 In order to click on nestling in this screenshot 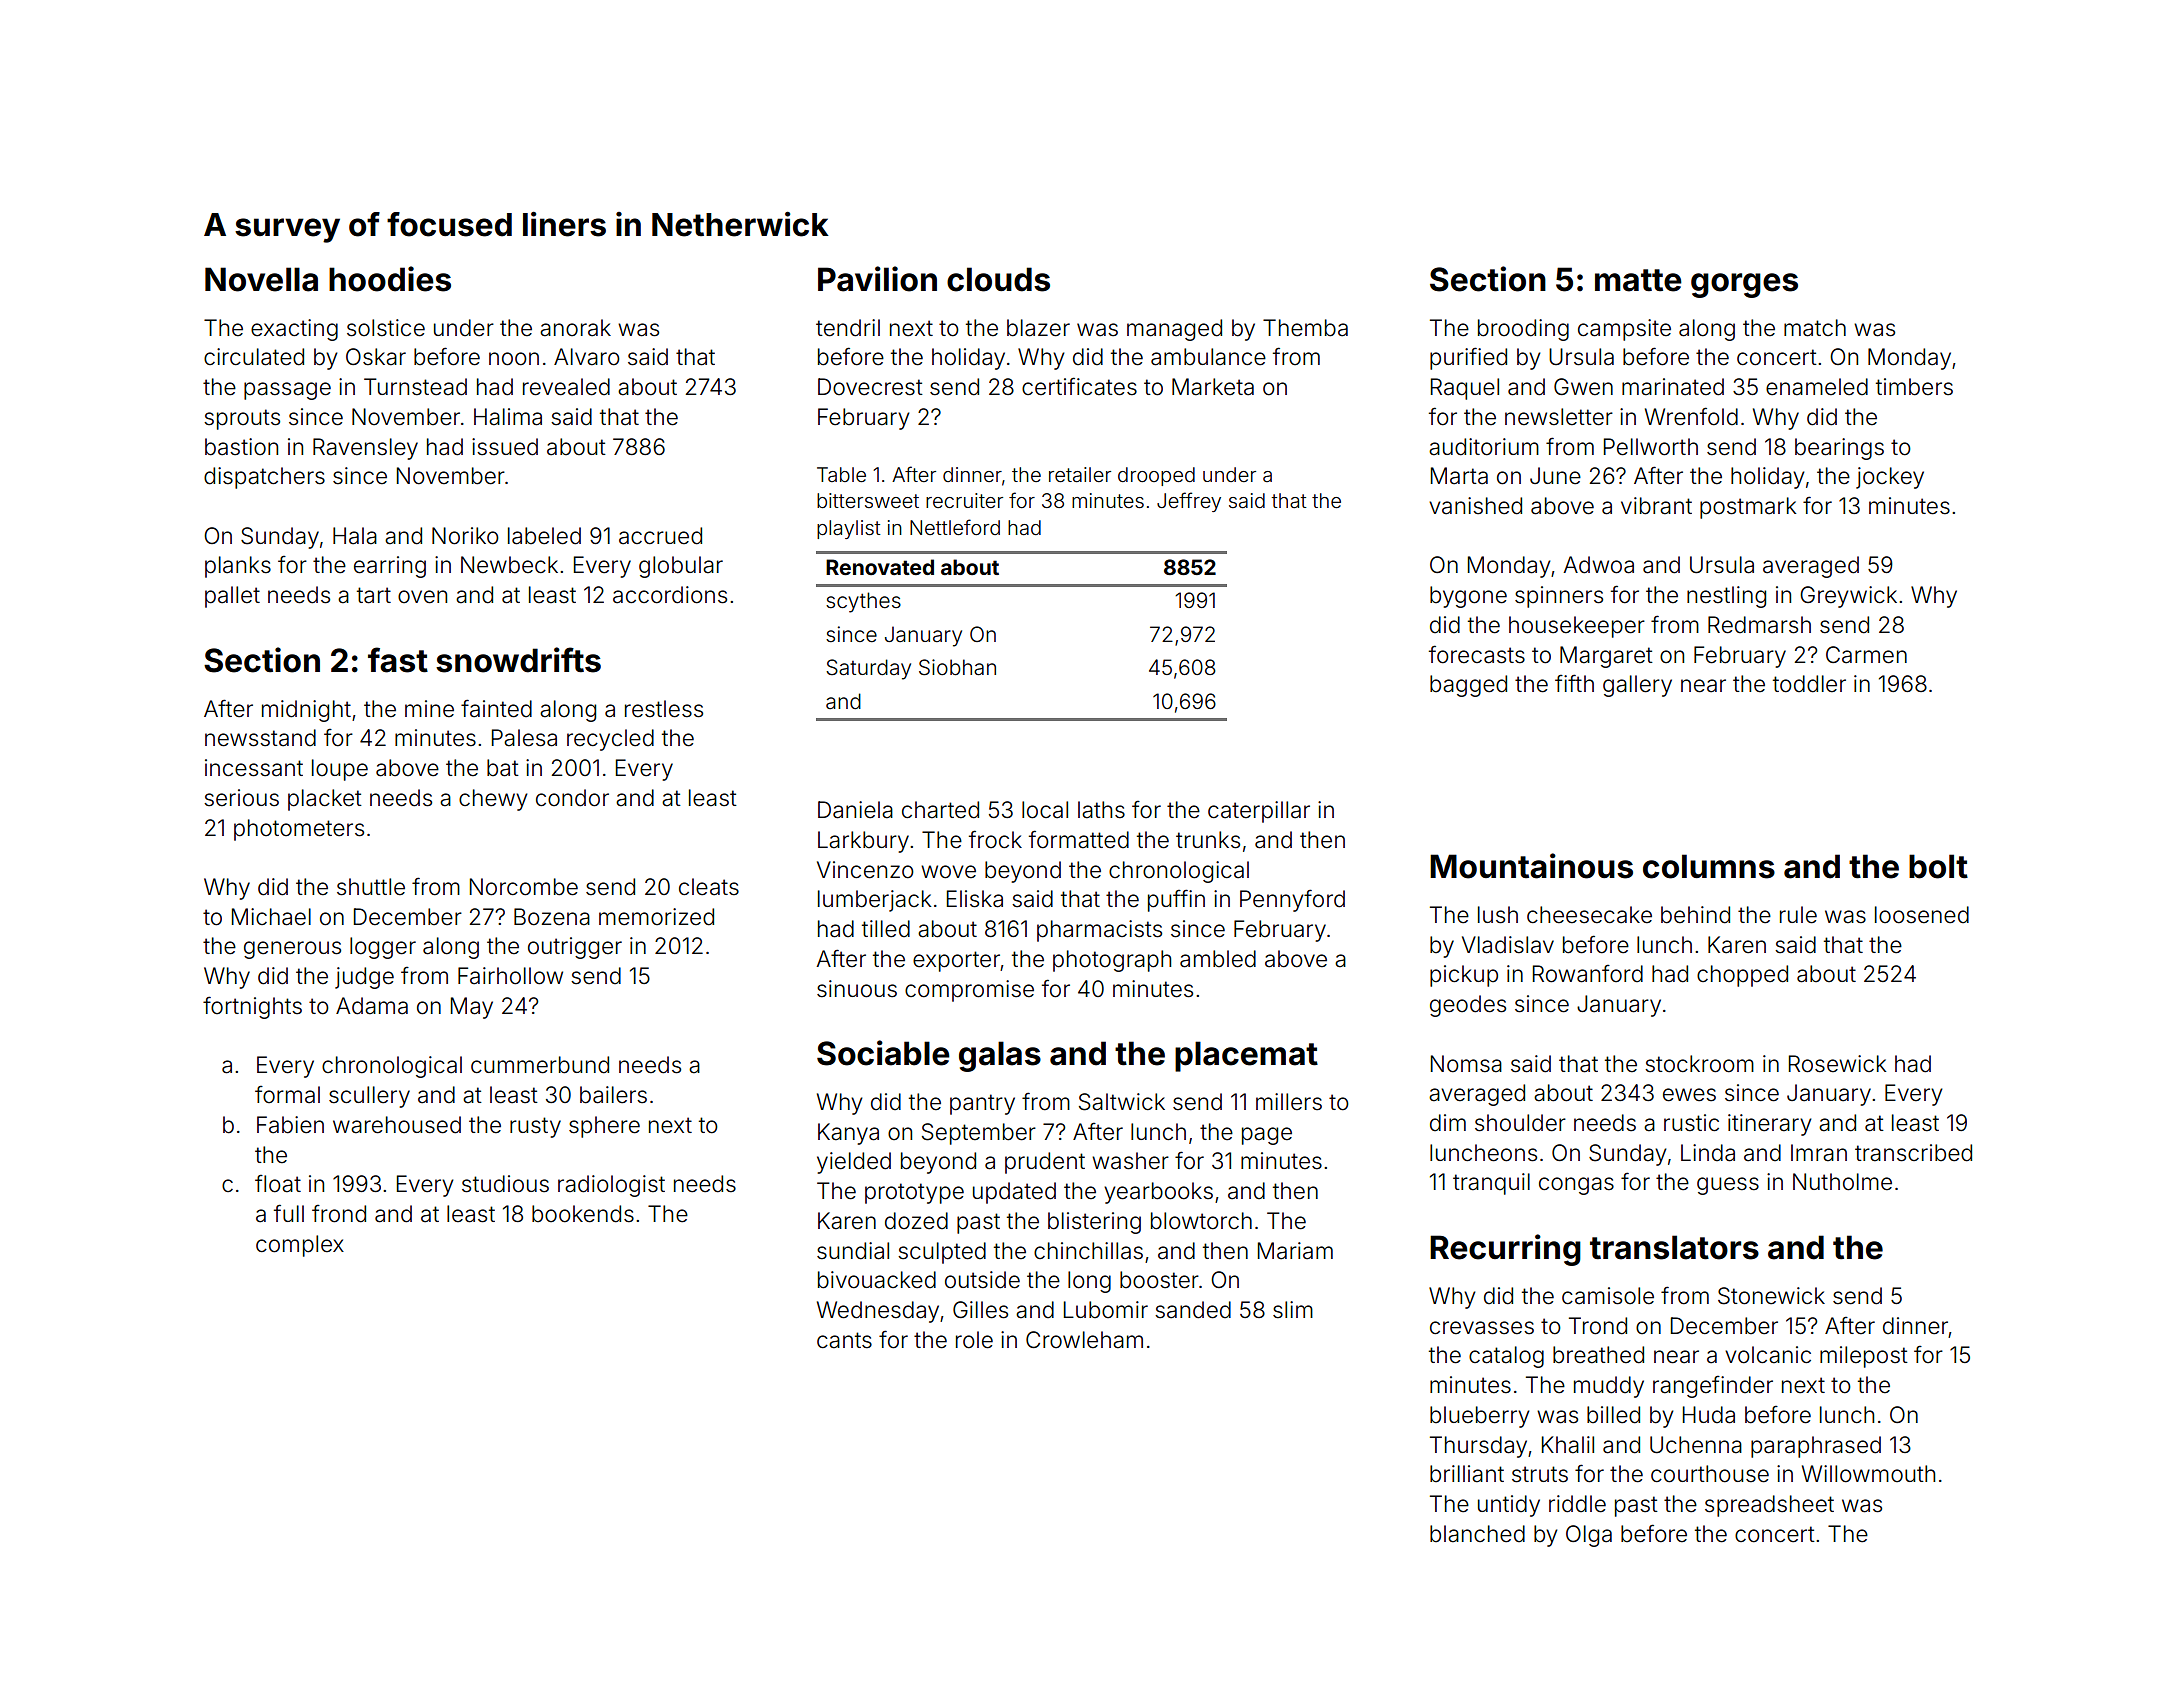, I will do `click(1726, 597)`.
